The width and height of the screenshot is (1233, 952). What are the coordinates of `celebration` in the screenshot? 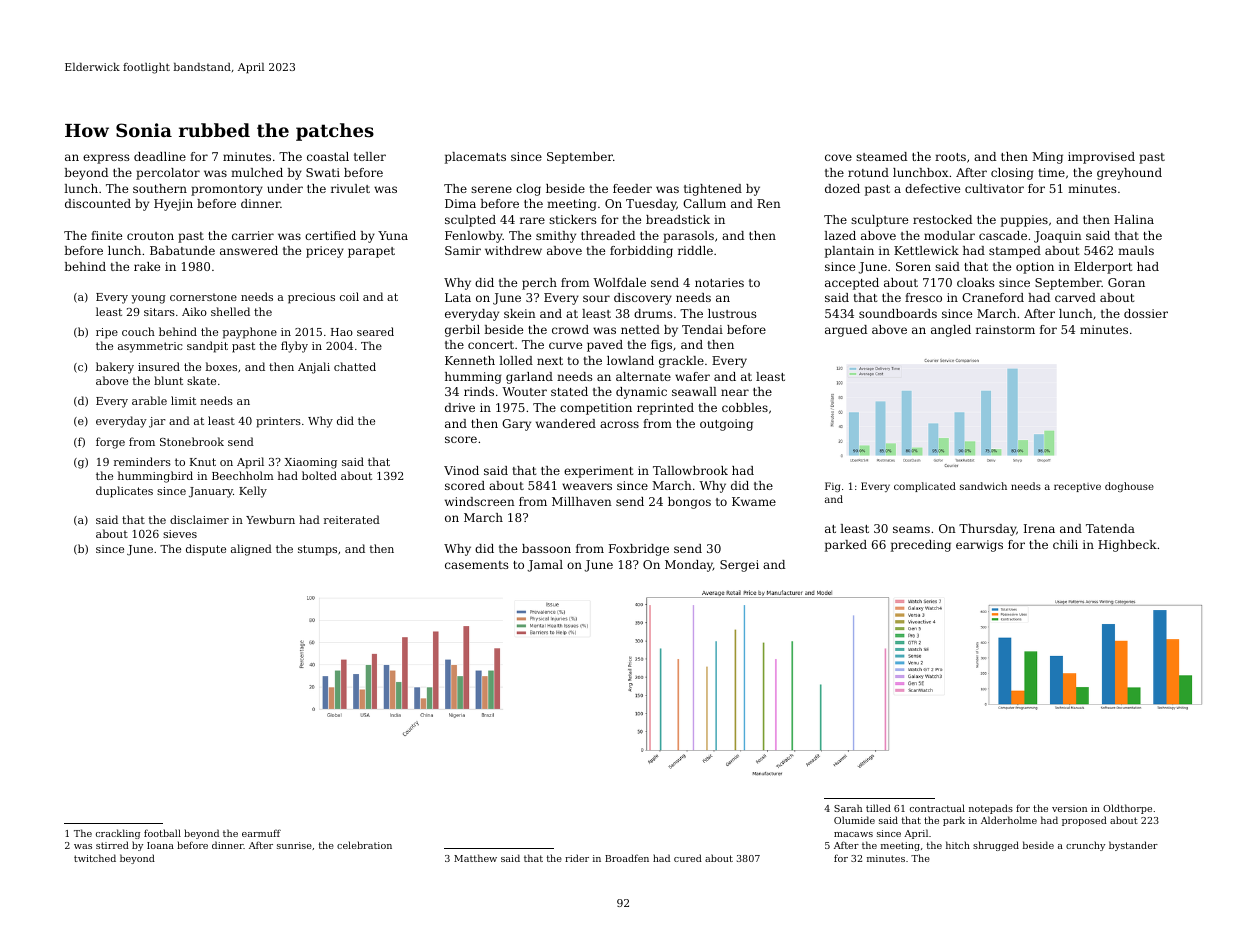 It's located at (364, 845).
